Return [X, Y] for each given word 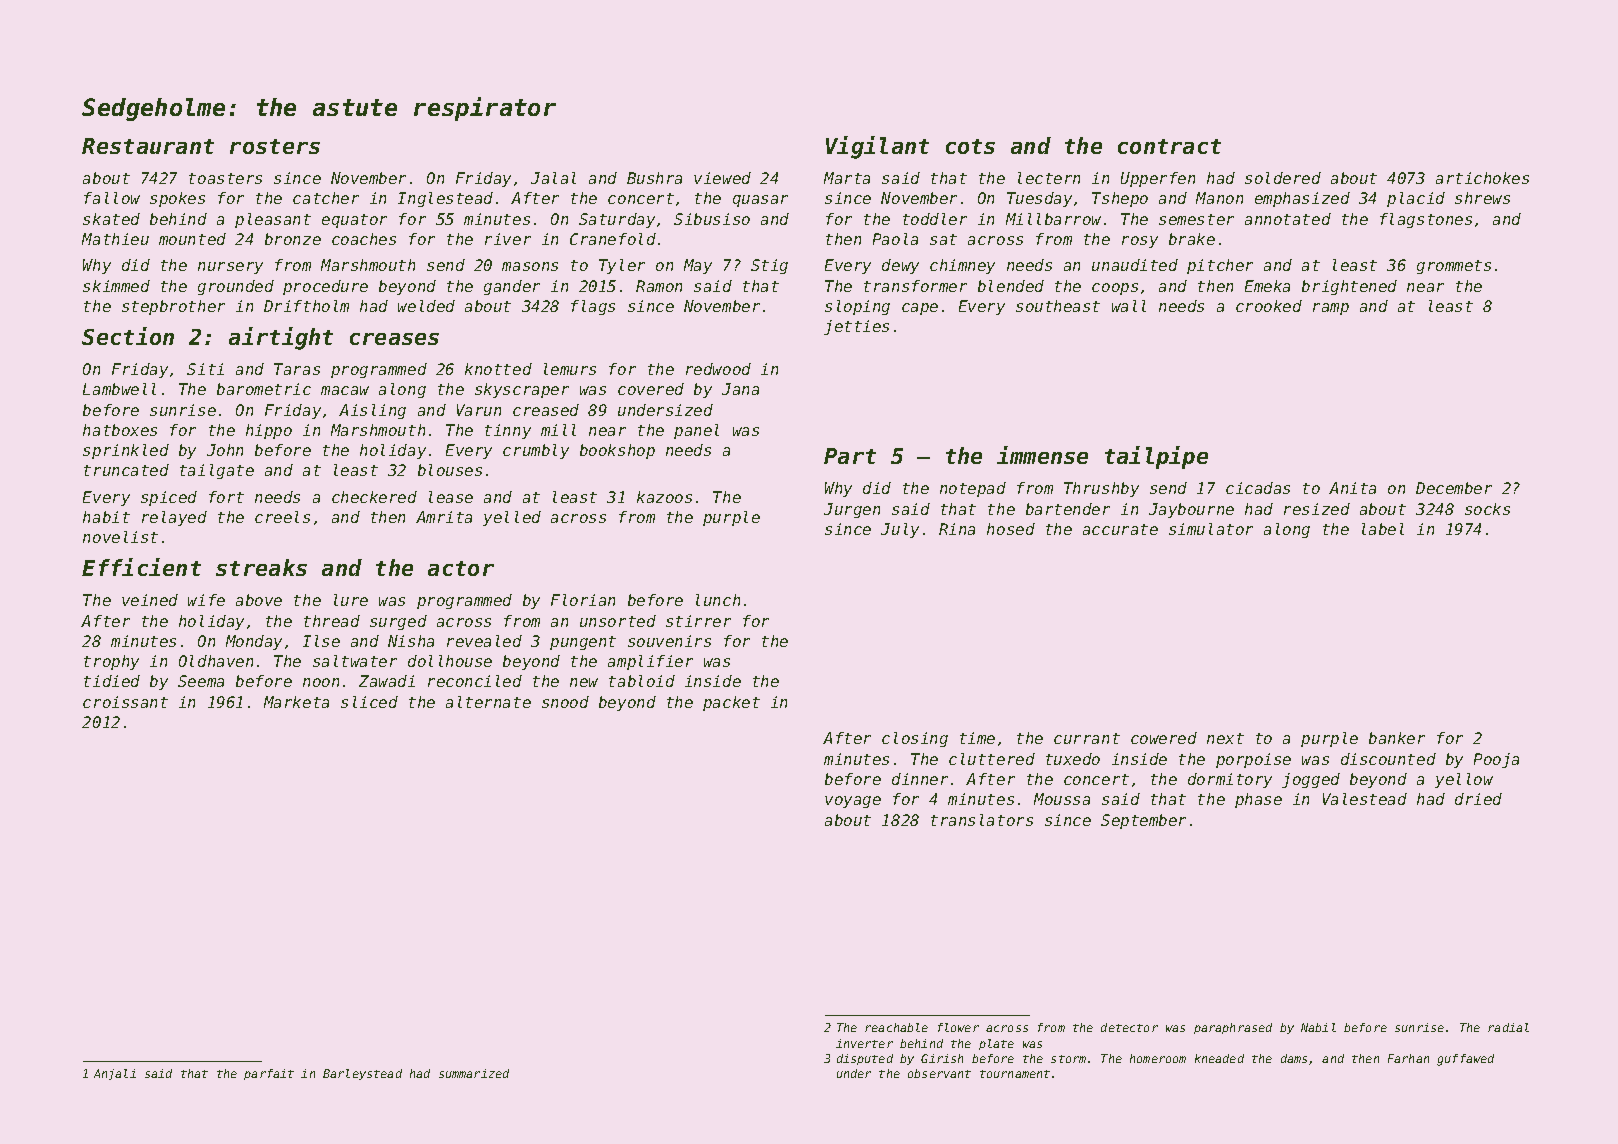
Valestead [1365, 799]
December [1454, 488]
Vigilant [877, 147]
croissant [125, 702]
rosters [275, 146]
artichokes [1482, 178]
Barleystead [362, 1074]
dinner [920, 779]
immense [1042, 455]
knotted [498, 369]
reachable [896, 1027]
